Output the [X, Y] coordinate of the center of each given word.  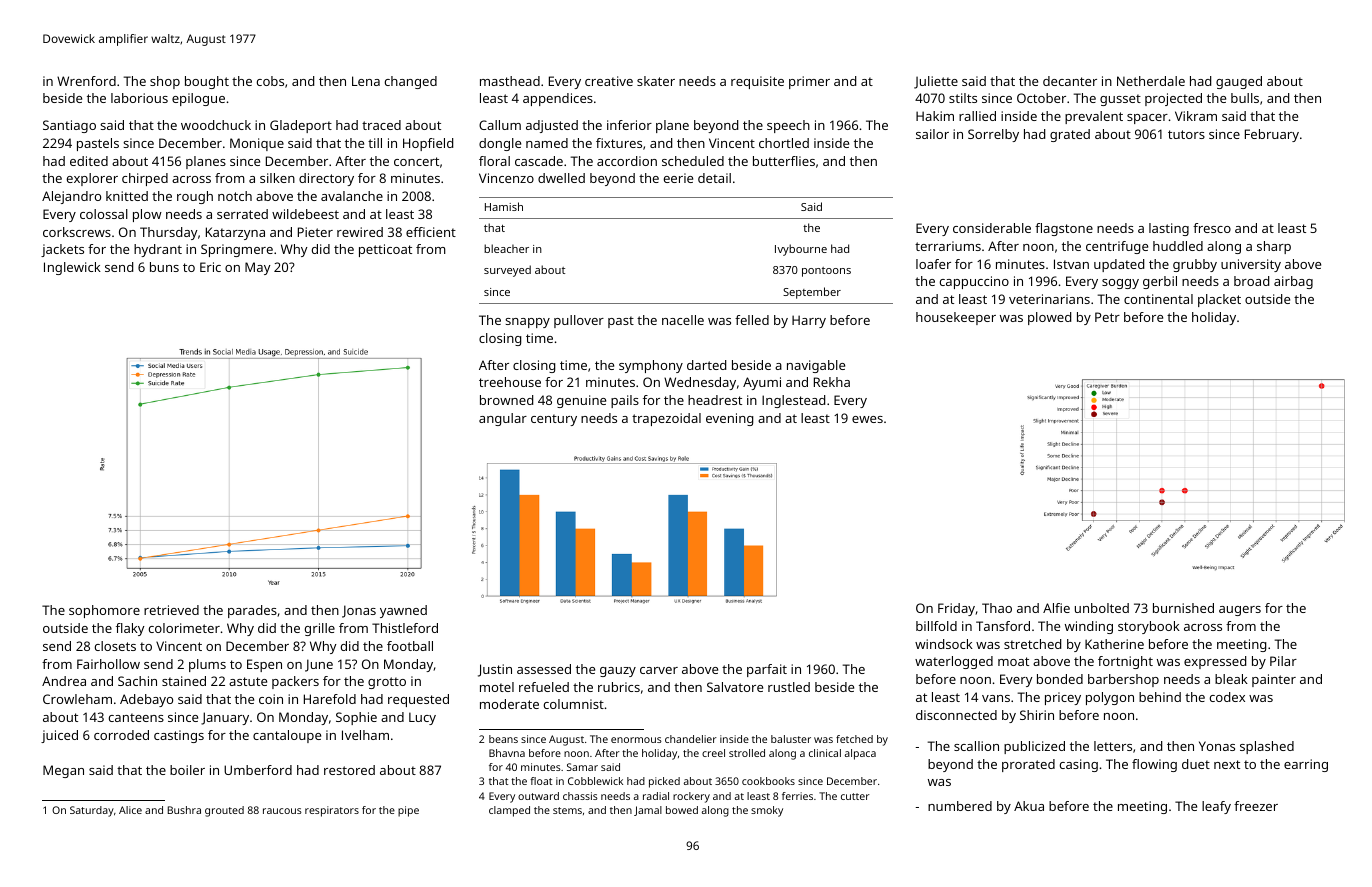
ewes [867, 419]
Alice [130, 810]
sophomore [104, 611]
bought [207, 82]
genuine [581, 401]
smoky [767, 811]
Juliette [936, 82]
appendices [558, 99]
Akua [1029, 806]
